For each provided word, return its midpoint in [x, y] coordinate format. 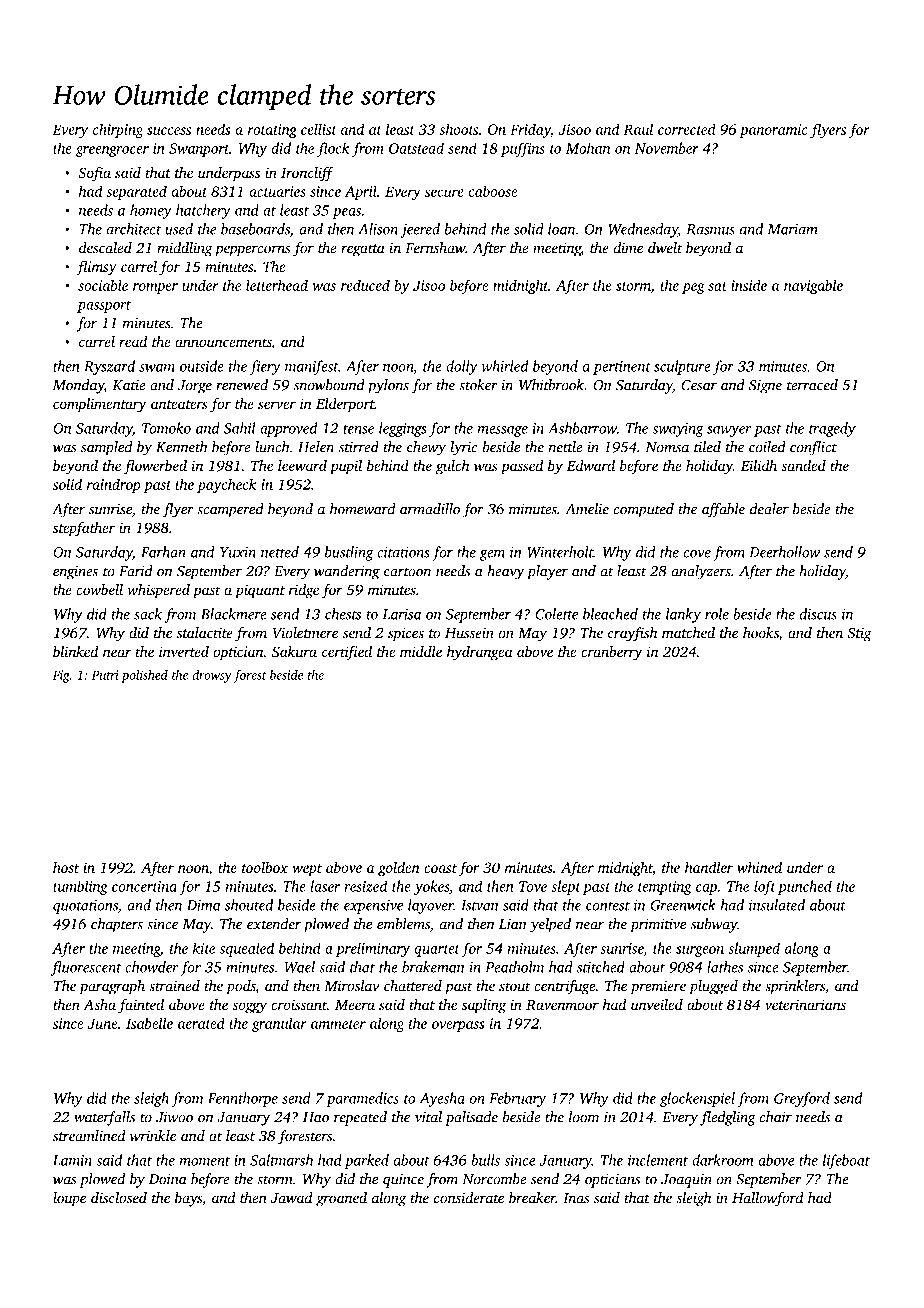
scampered [230, 510]
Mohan [588, 148]
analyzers [701, 572]
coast [440, 868]
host [66, 867]
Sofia [94, 174]
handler [709, 867]
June [103, 1023]
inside [749, 285]
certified [347, 653]
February [517, 1099]
